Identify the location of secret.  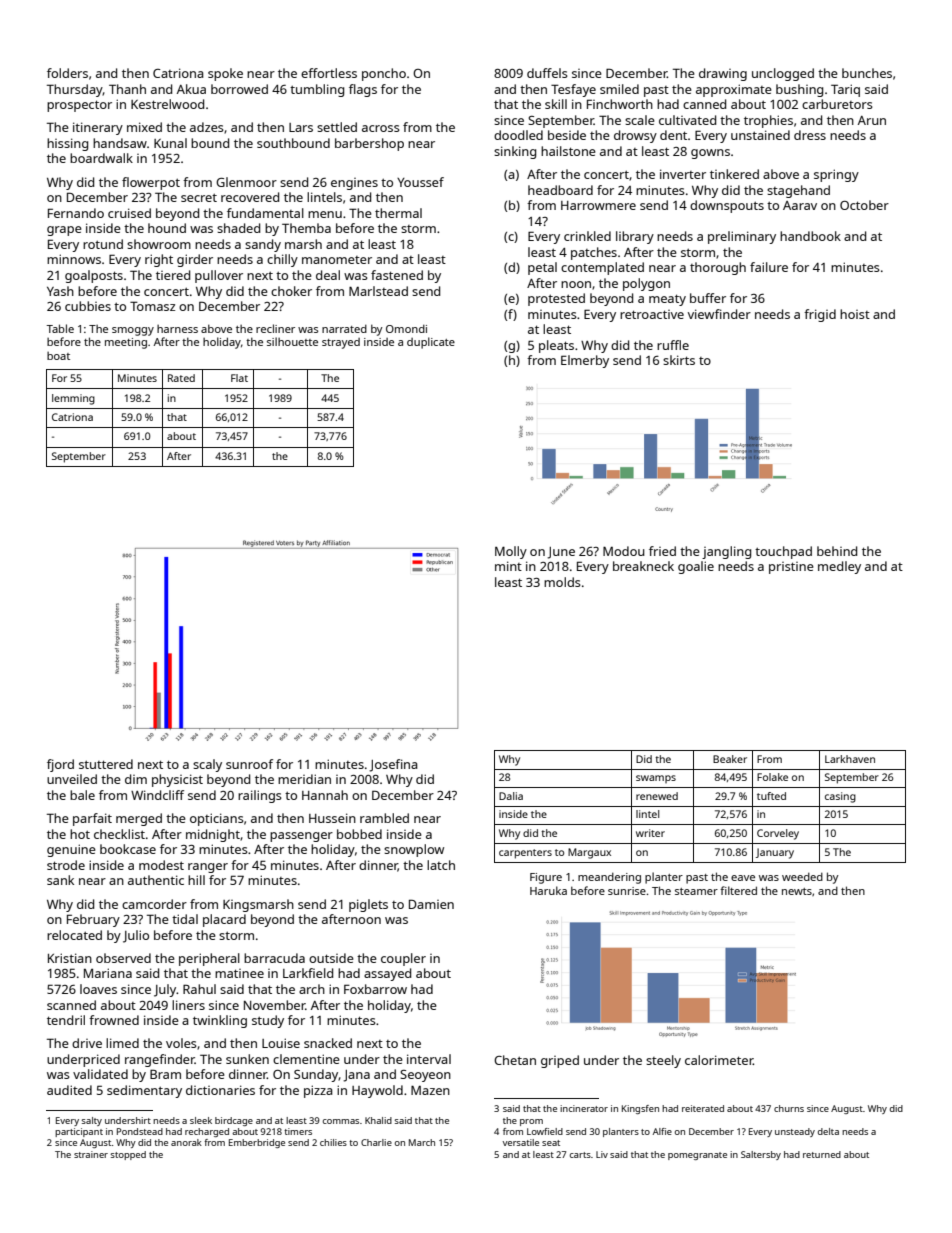
(199, 197).
